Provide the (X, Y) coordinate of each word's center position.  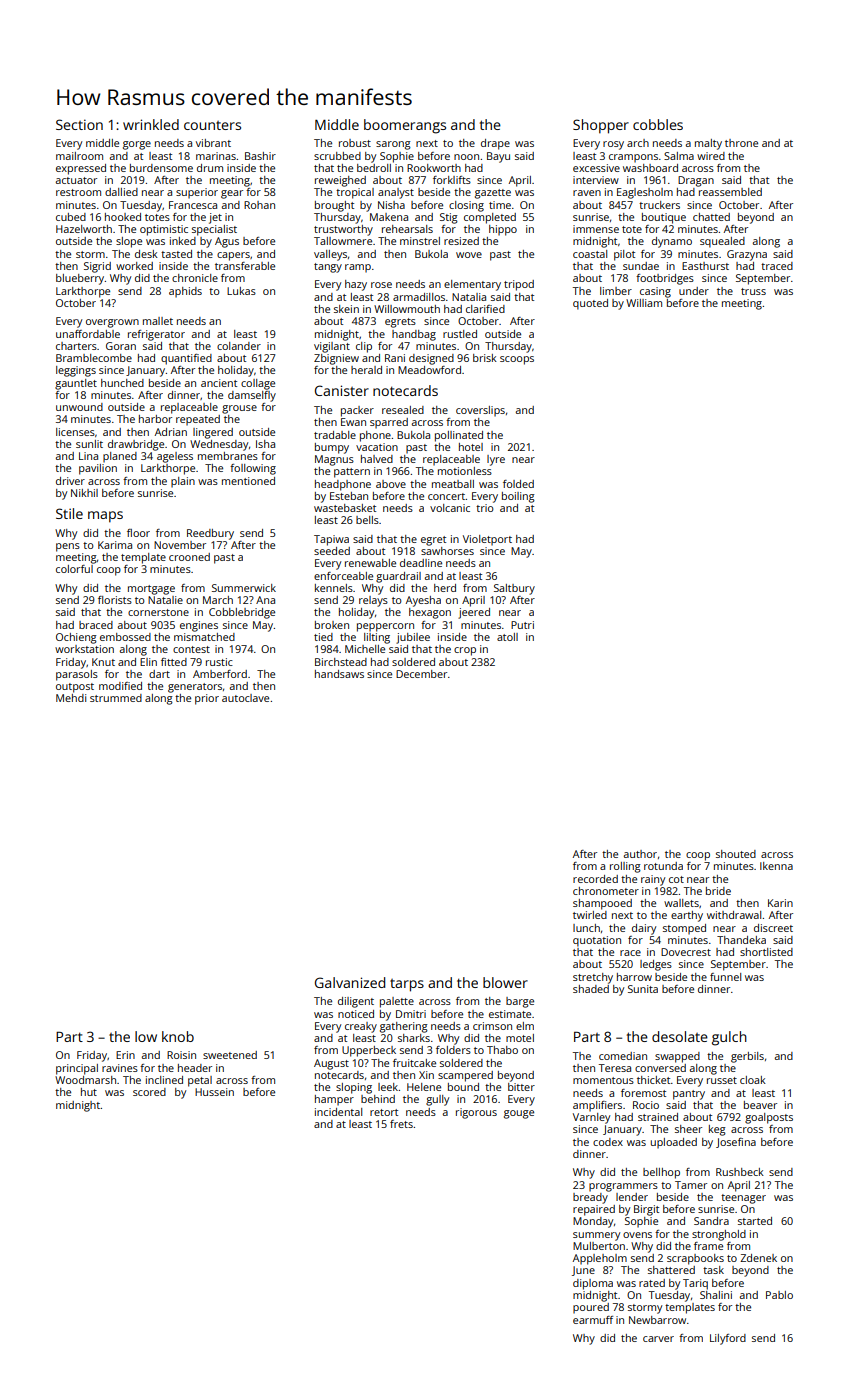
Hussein (214, 1092)
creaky (361, 1027)
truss (753, 291)
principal (77, 1069)
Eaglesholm (645, 193)
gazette (493, 194)
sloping (354, 1088)
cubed (71, 217)
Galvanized (350, 982)
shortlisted (766, 952)
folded (518, 484)
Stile (69, 513)
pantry (689, 1095)
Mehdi (71, 698)
